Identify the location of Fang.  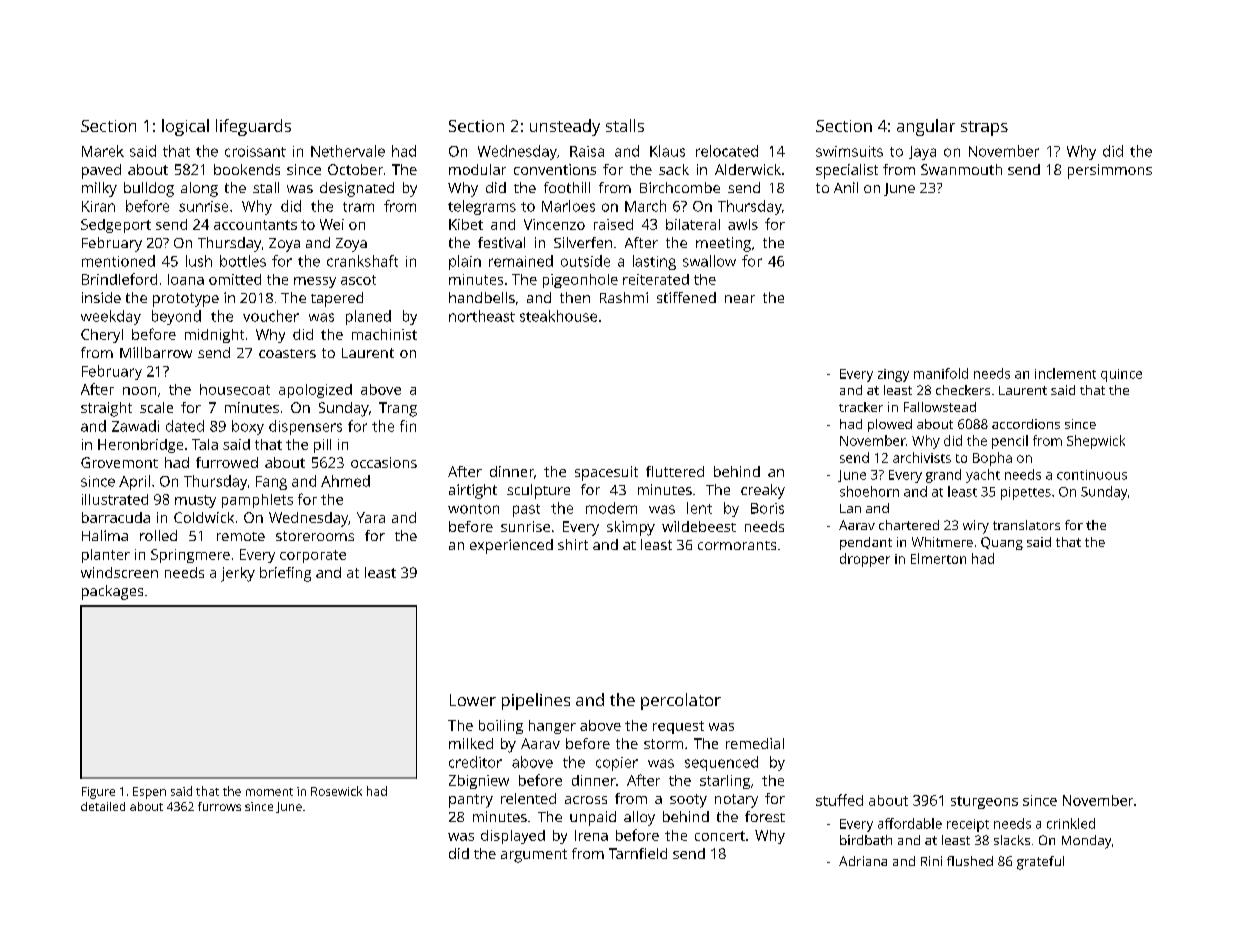
(271, 483).
